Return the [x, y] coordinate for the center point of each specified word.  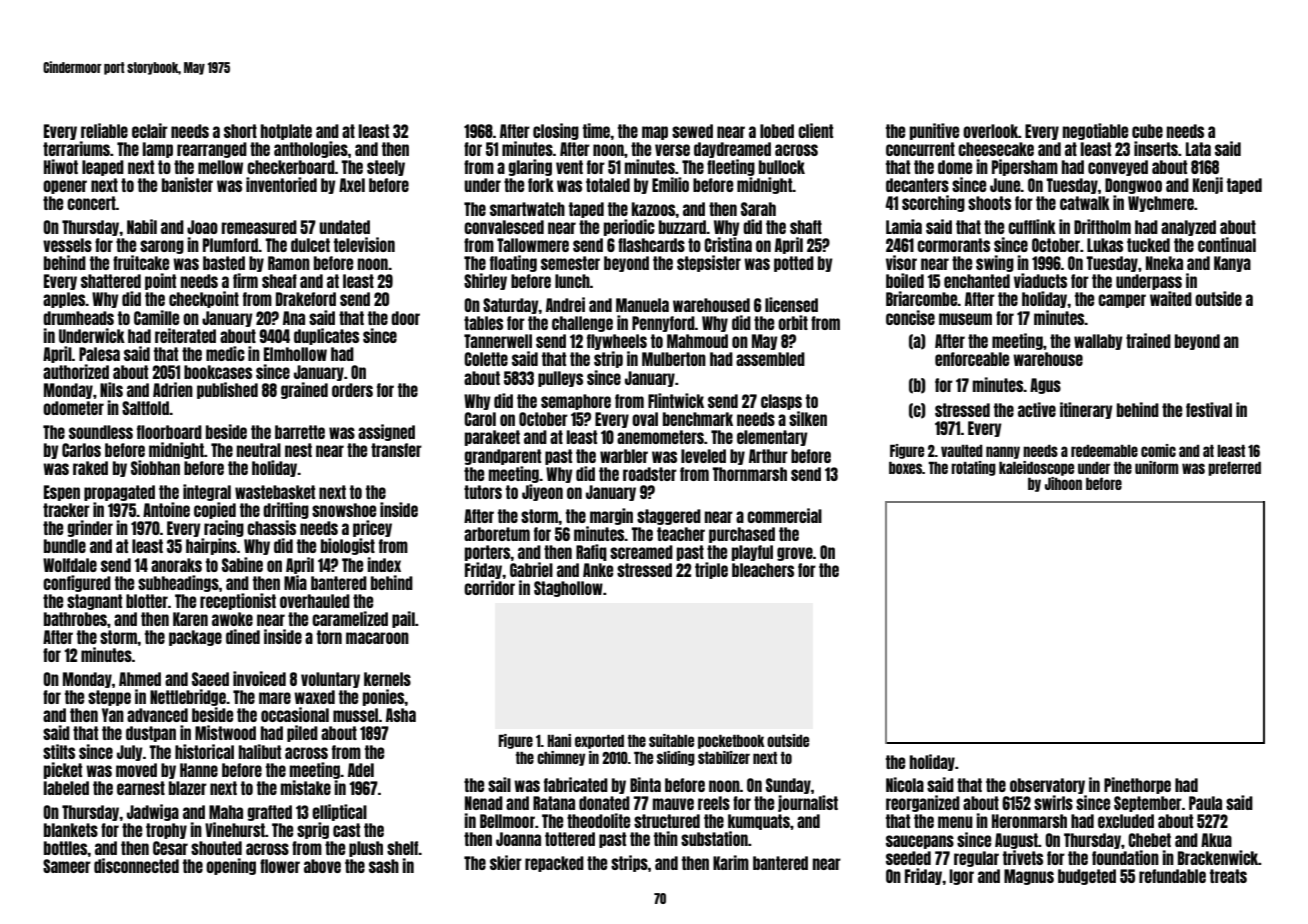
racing [224, 528]
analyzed [1188, 228]
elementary [772, 438]
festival [1209, 409]
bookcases [218, 372]
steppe [109, 698]
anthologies [311, 149]
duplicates [326, 336]
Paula [1205, 803]
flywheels [617, 342]
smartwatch [527, 209]
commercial [784, 515]
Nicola [905, 784]
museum [965, 319]
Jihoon [1063, 483]
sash [384, 866]
